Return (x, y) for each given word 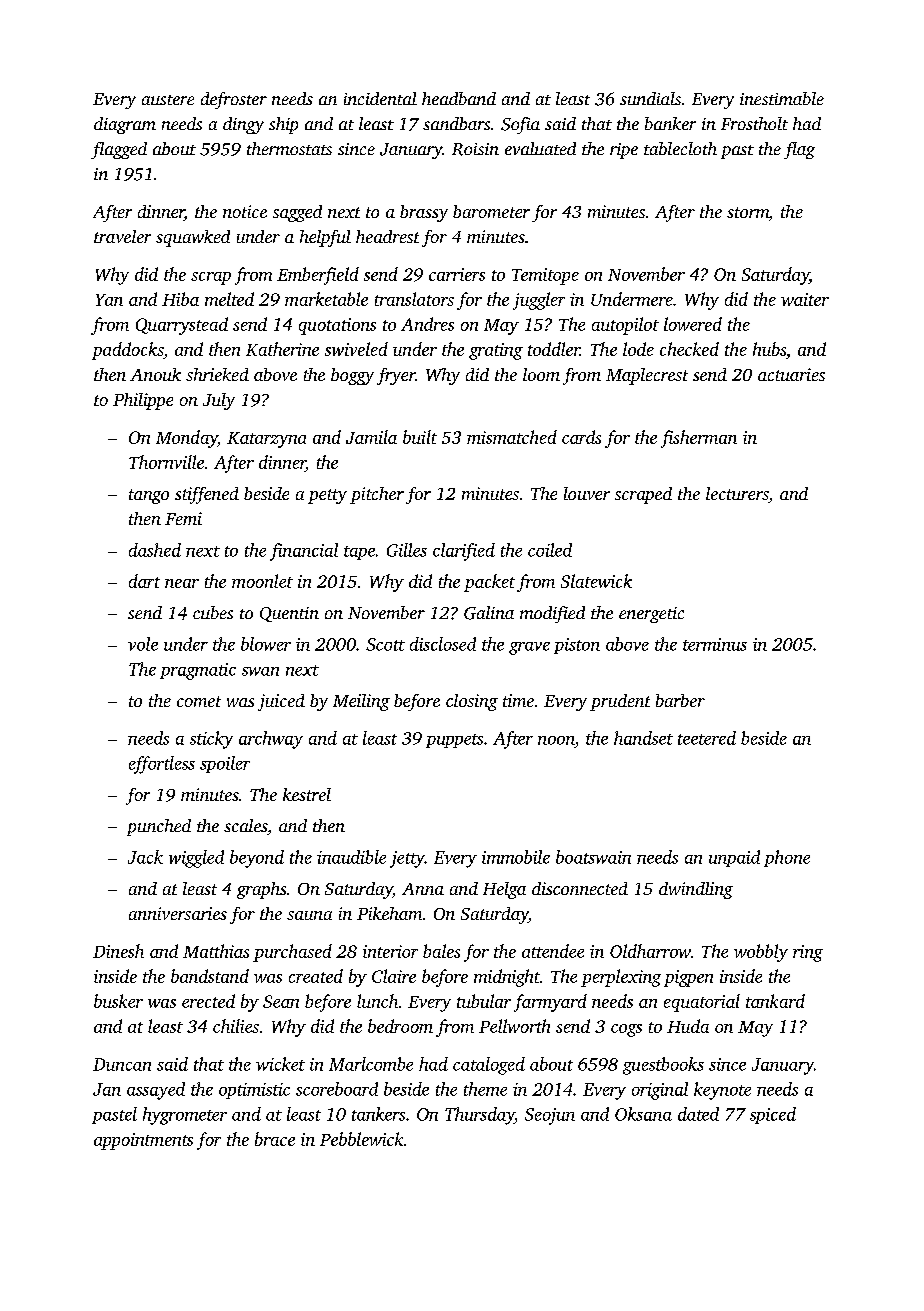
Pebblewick (361, 1139)
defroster (234, 100)
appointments (143, 1141)
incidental (380, 98)
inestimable (782, 98)
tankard (775, 1001)
